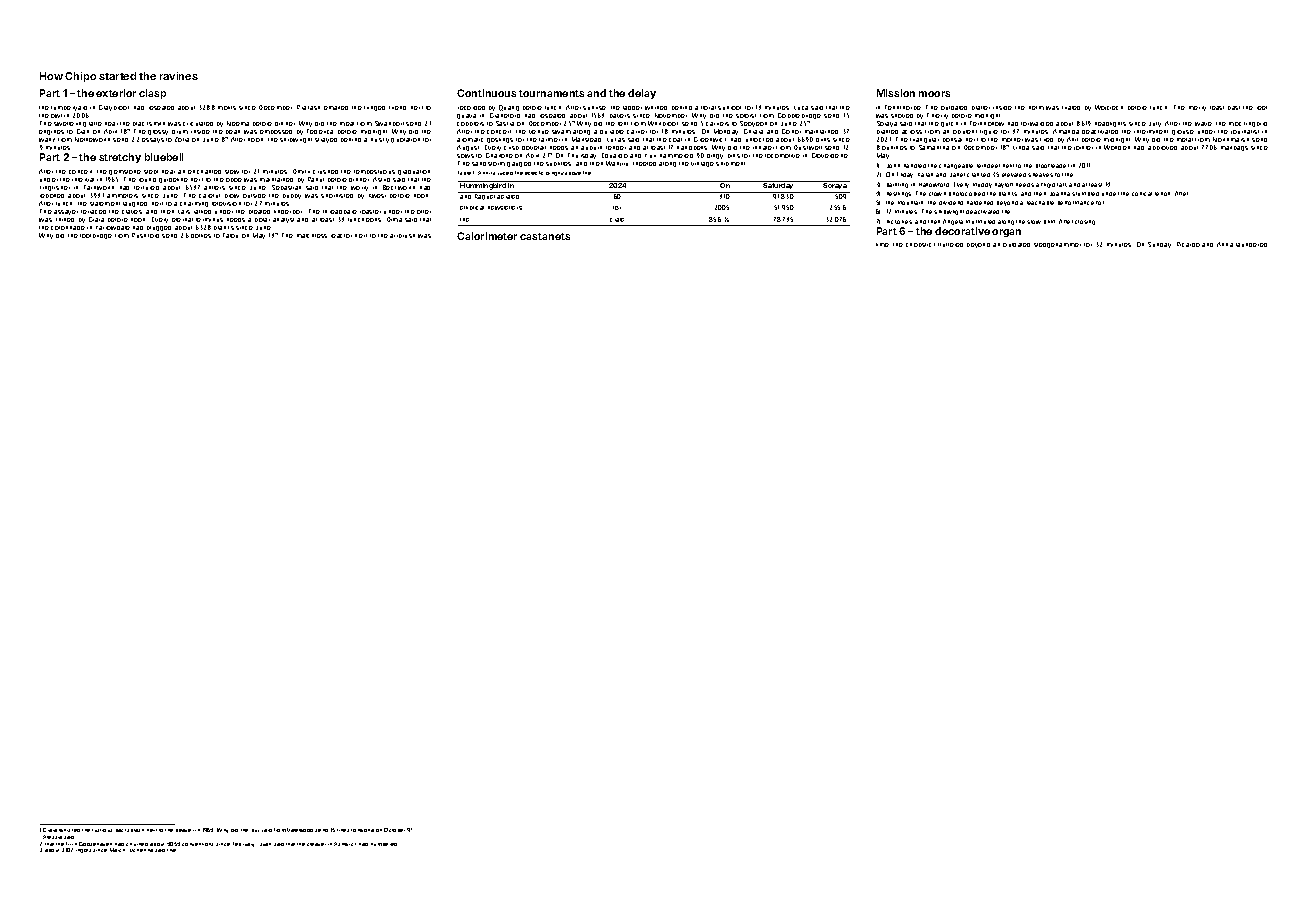  Describe the element at coordinates (99, 187) in the document. I see `Tarnworth` at that location.
